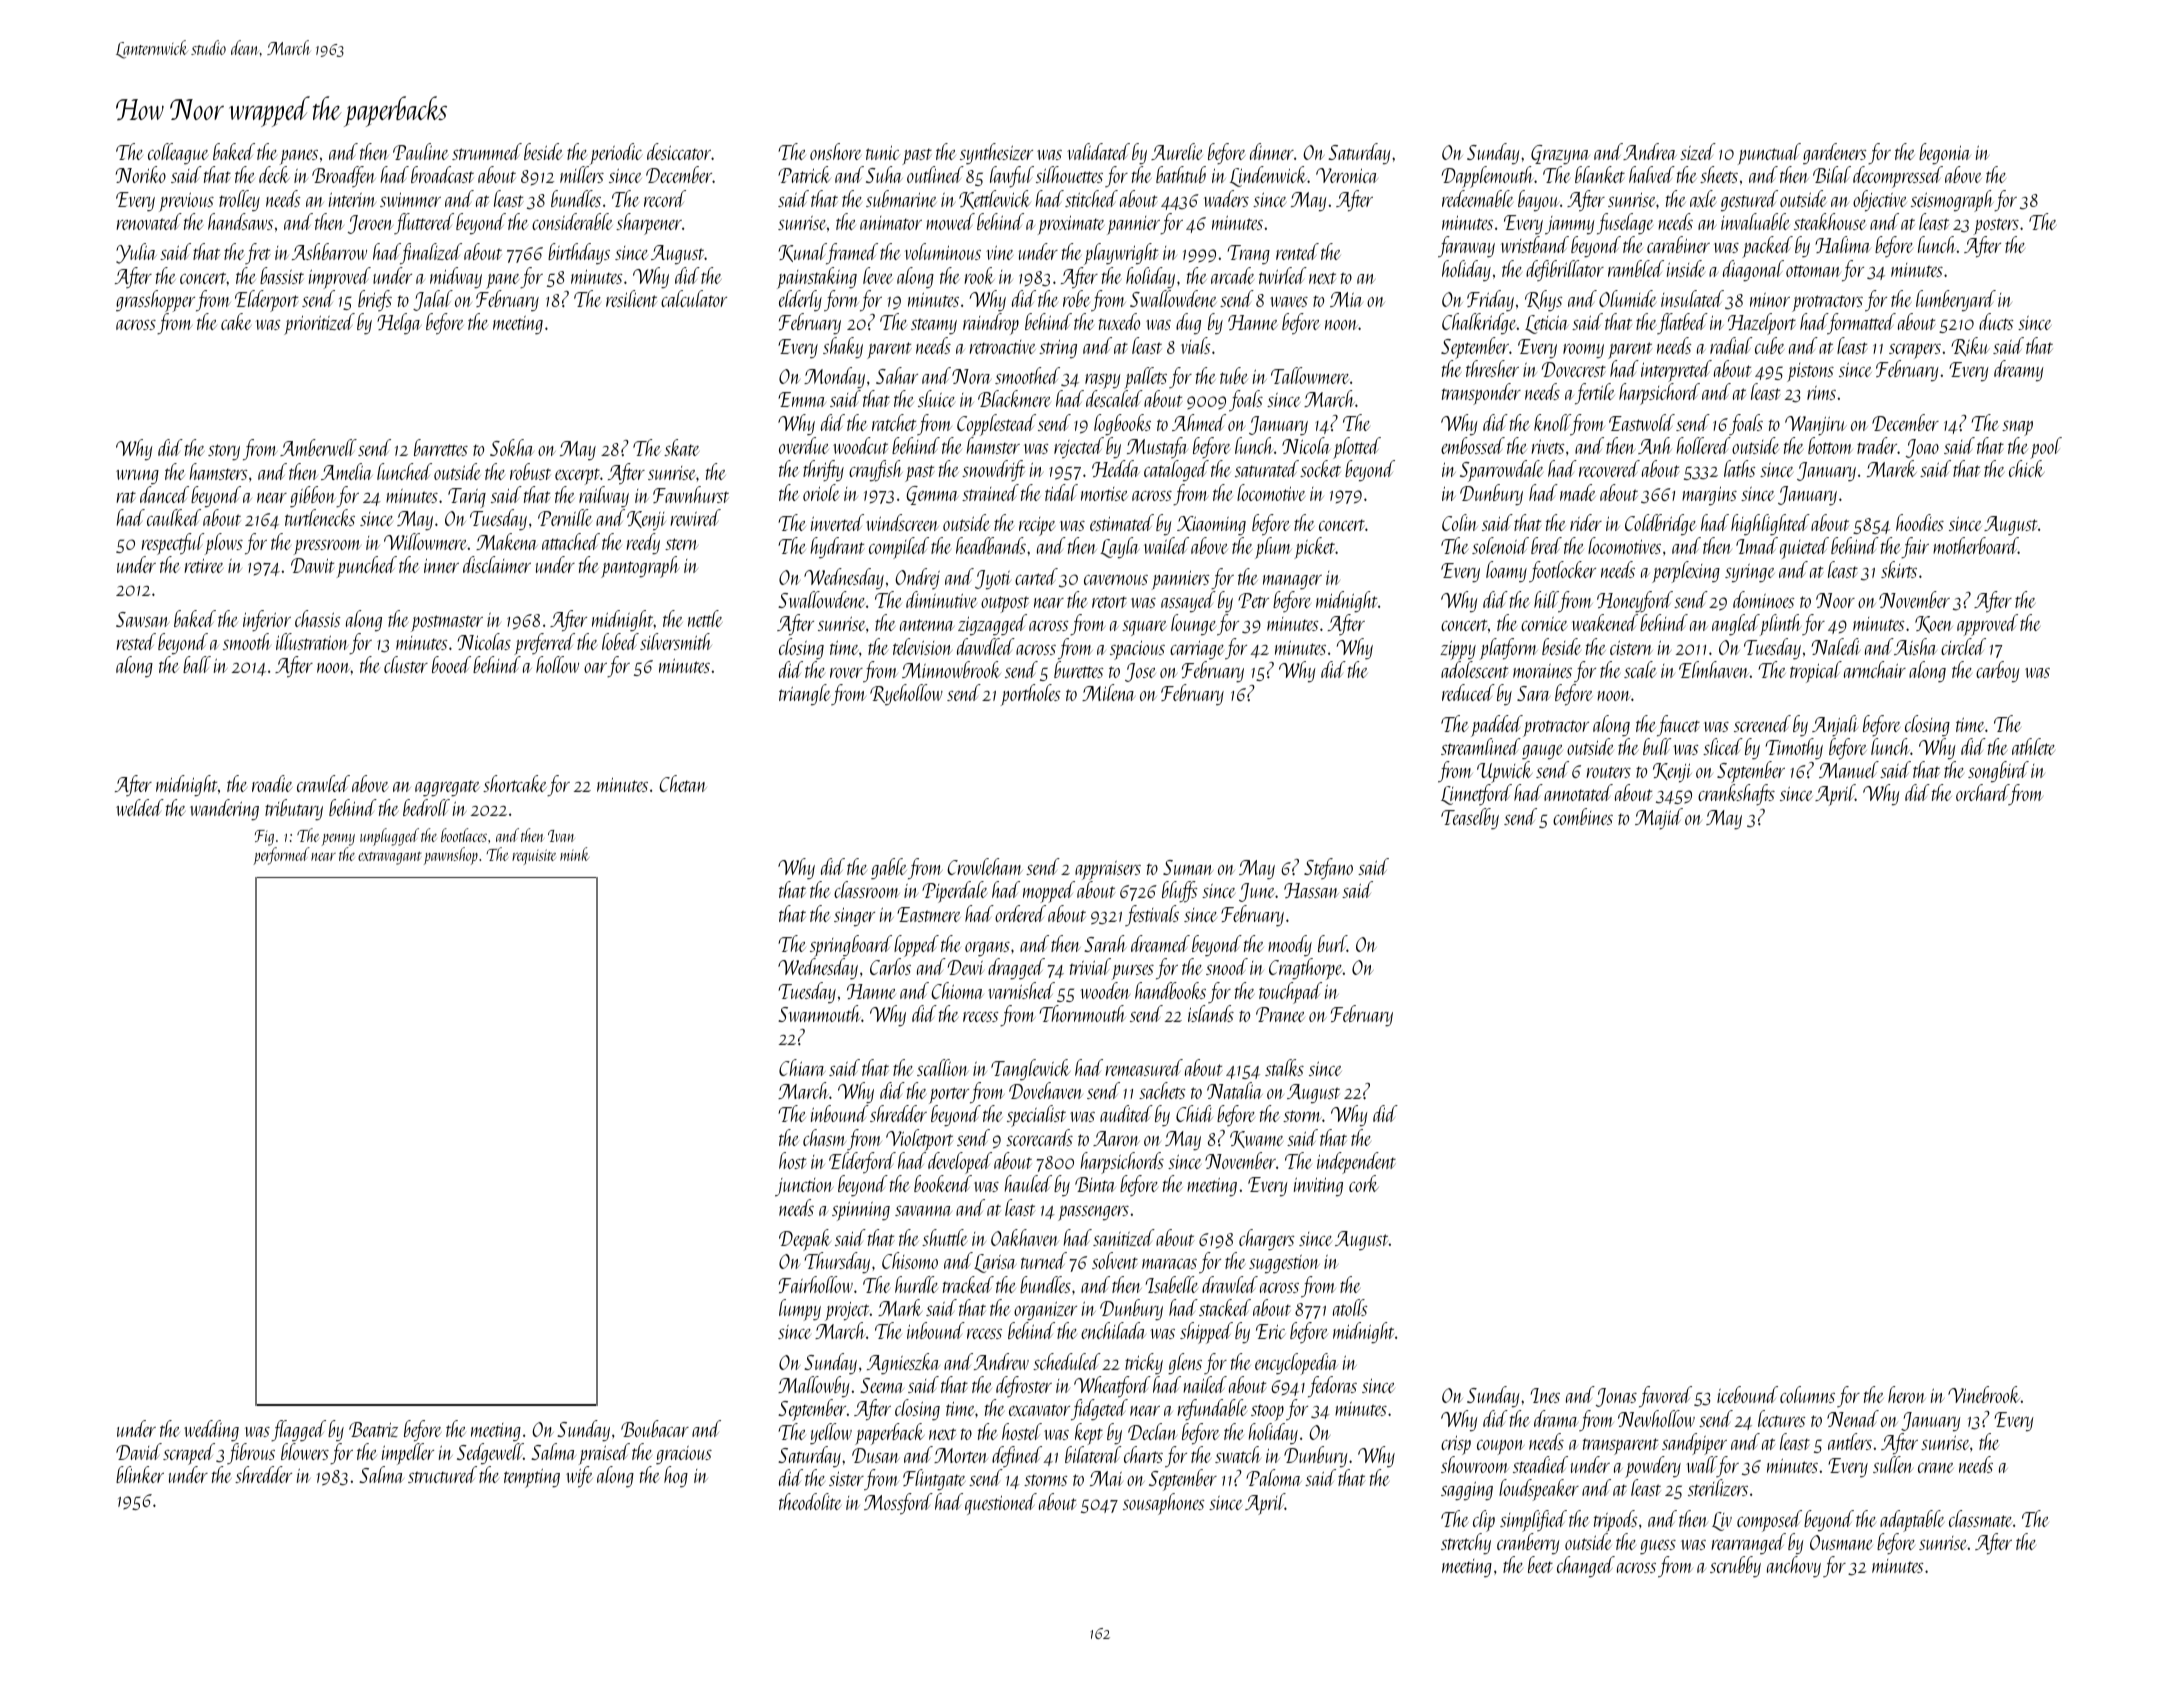 The image size is (2178, 1683). Describe the element at coordinates (1907, 1394) in the screenshot. I see `heron` at that location.
